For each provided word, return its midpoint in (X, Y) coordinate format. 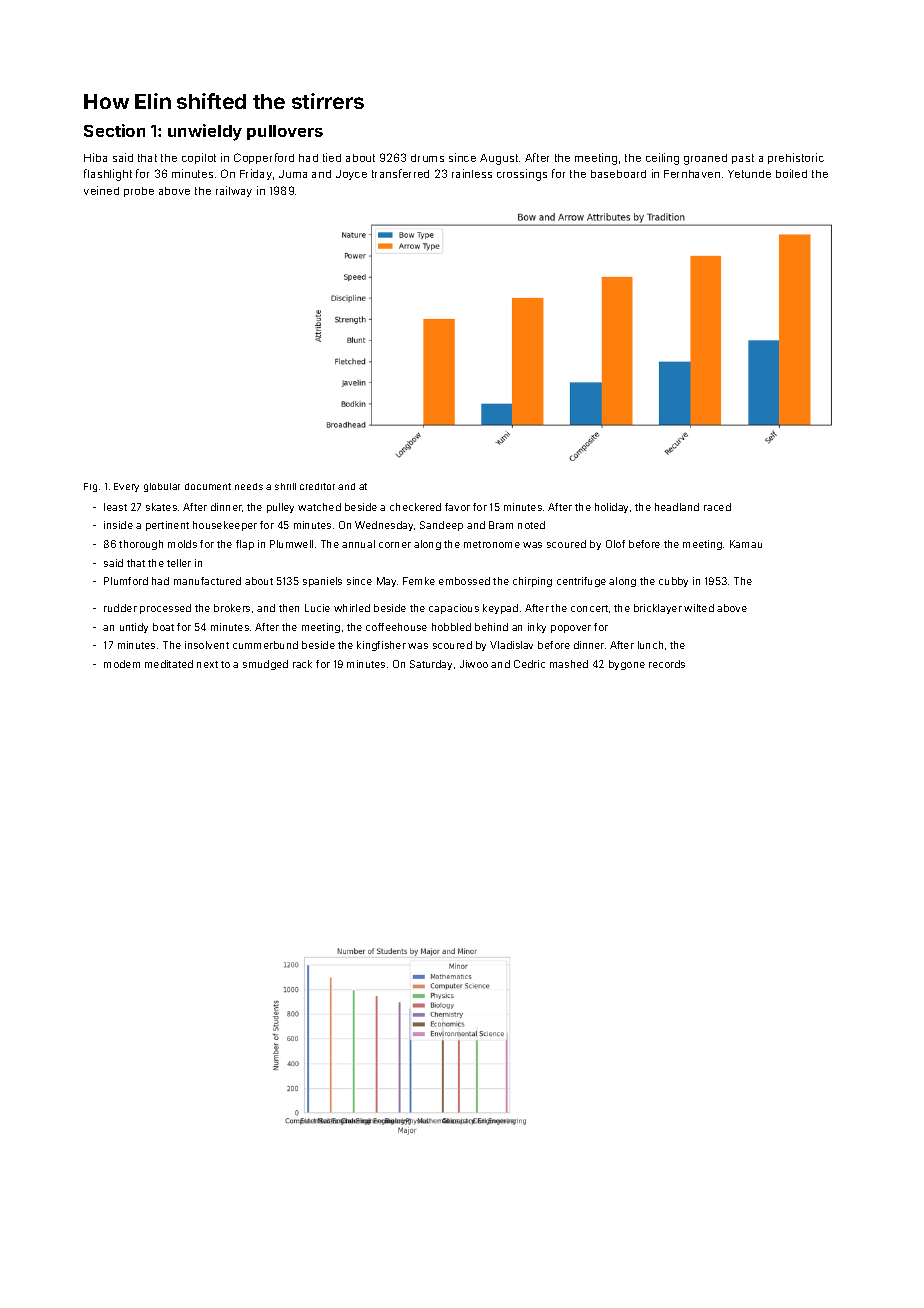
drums (427, 158)
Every (126, 487)
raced (717, 507)
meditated (169, 664)
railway (234, 191)
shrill (285, 486)
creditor (317, 486)
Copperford (264, 158)
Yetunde (749, 174)
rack (302, 664)
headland (677, 507)
